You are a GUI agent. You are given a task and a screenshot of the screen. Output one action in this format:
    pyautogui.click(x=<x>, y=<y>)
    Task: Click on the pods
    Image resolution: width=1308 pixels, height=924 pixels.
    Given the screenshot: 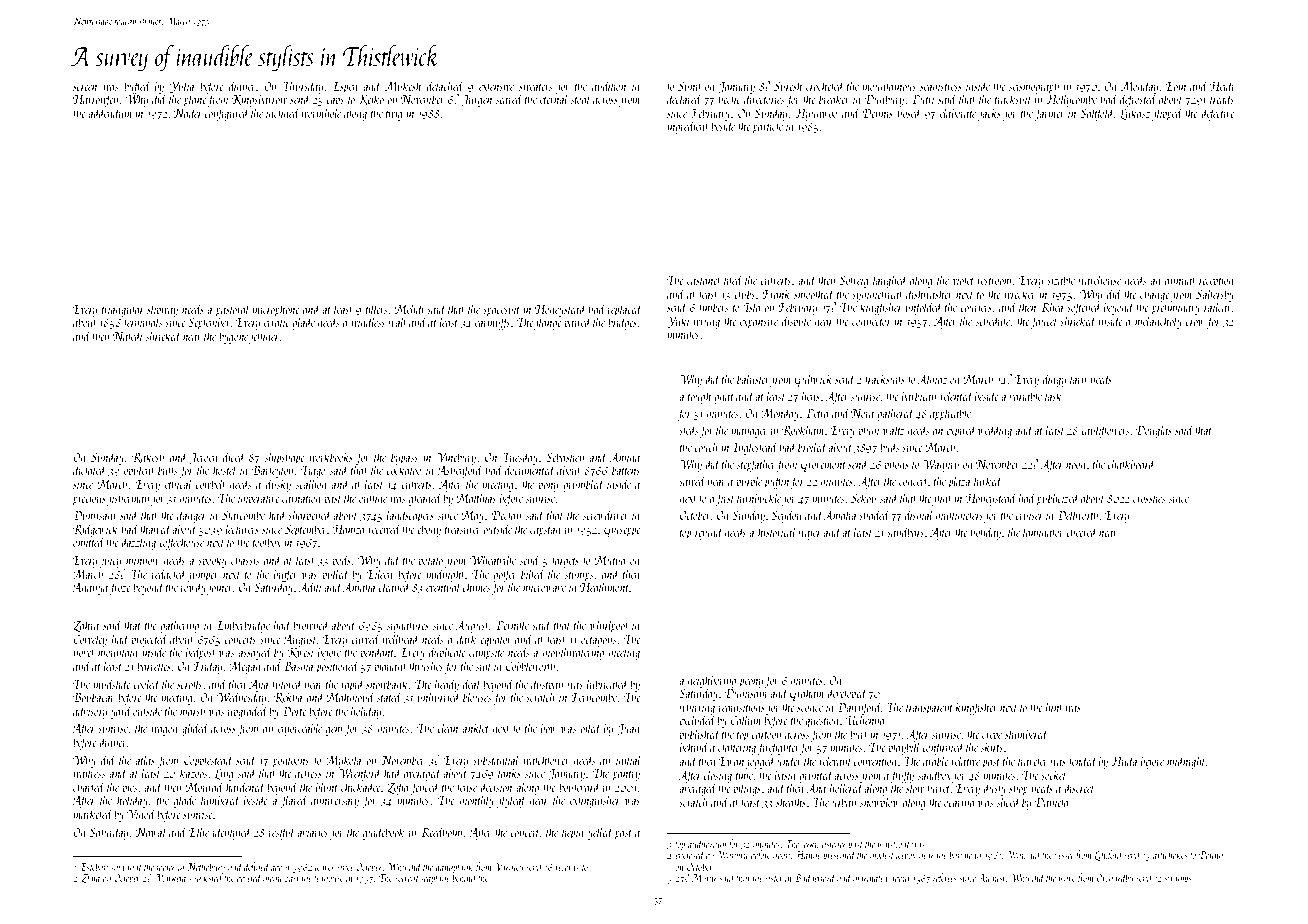 What is the action you would take?
    pyautogui.click(x=341, y=561)
